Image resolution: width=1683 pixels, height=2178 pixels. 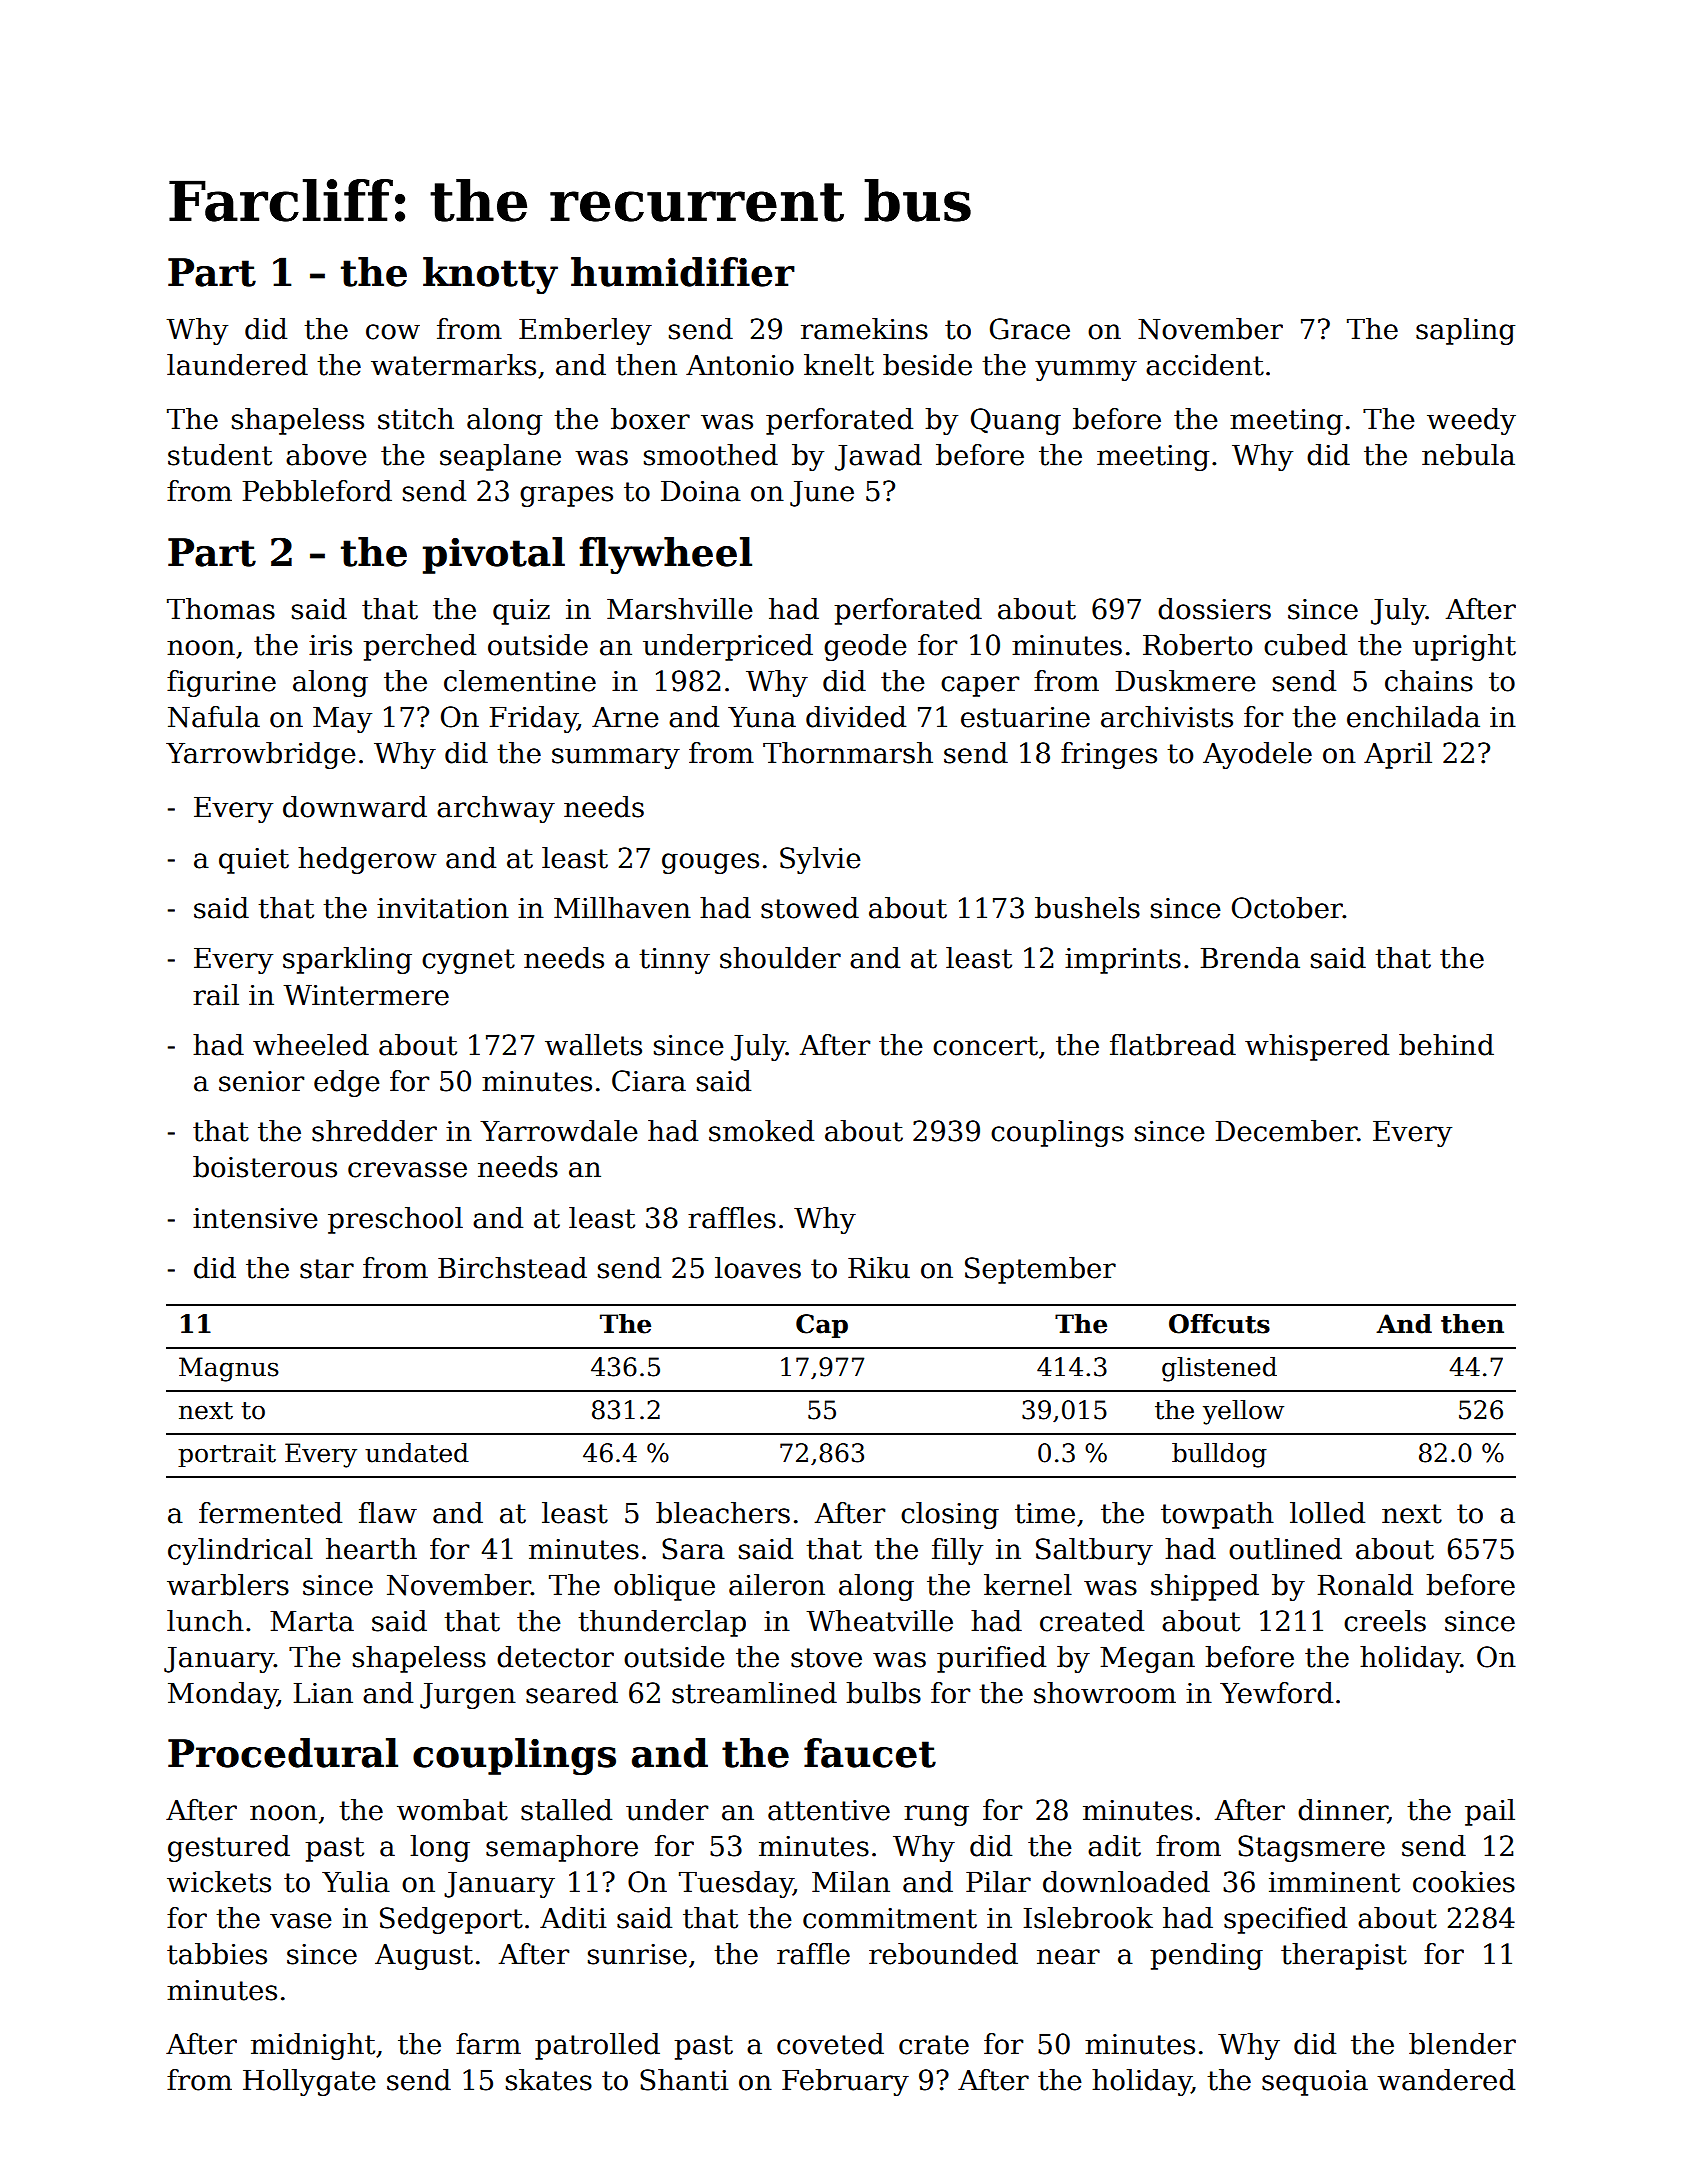 What do you see at coordinates (1040, 1270) in the screenshot?
I see `September` at bounding box center [1040, 1270].
